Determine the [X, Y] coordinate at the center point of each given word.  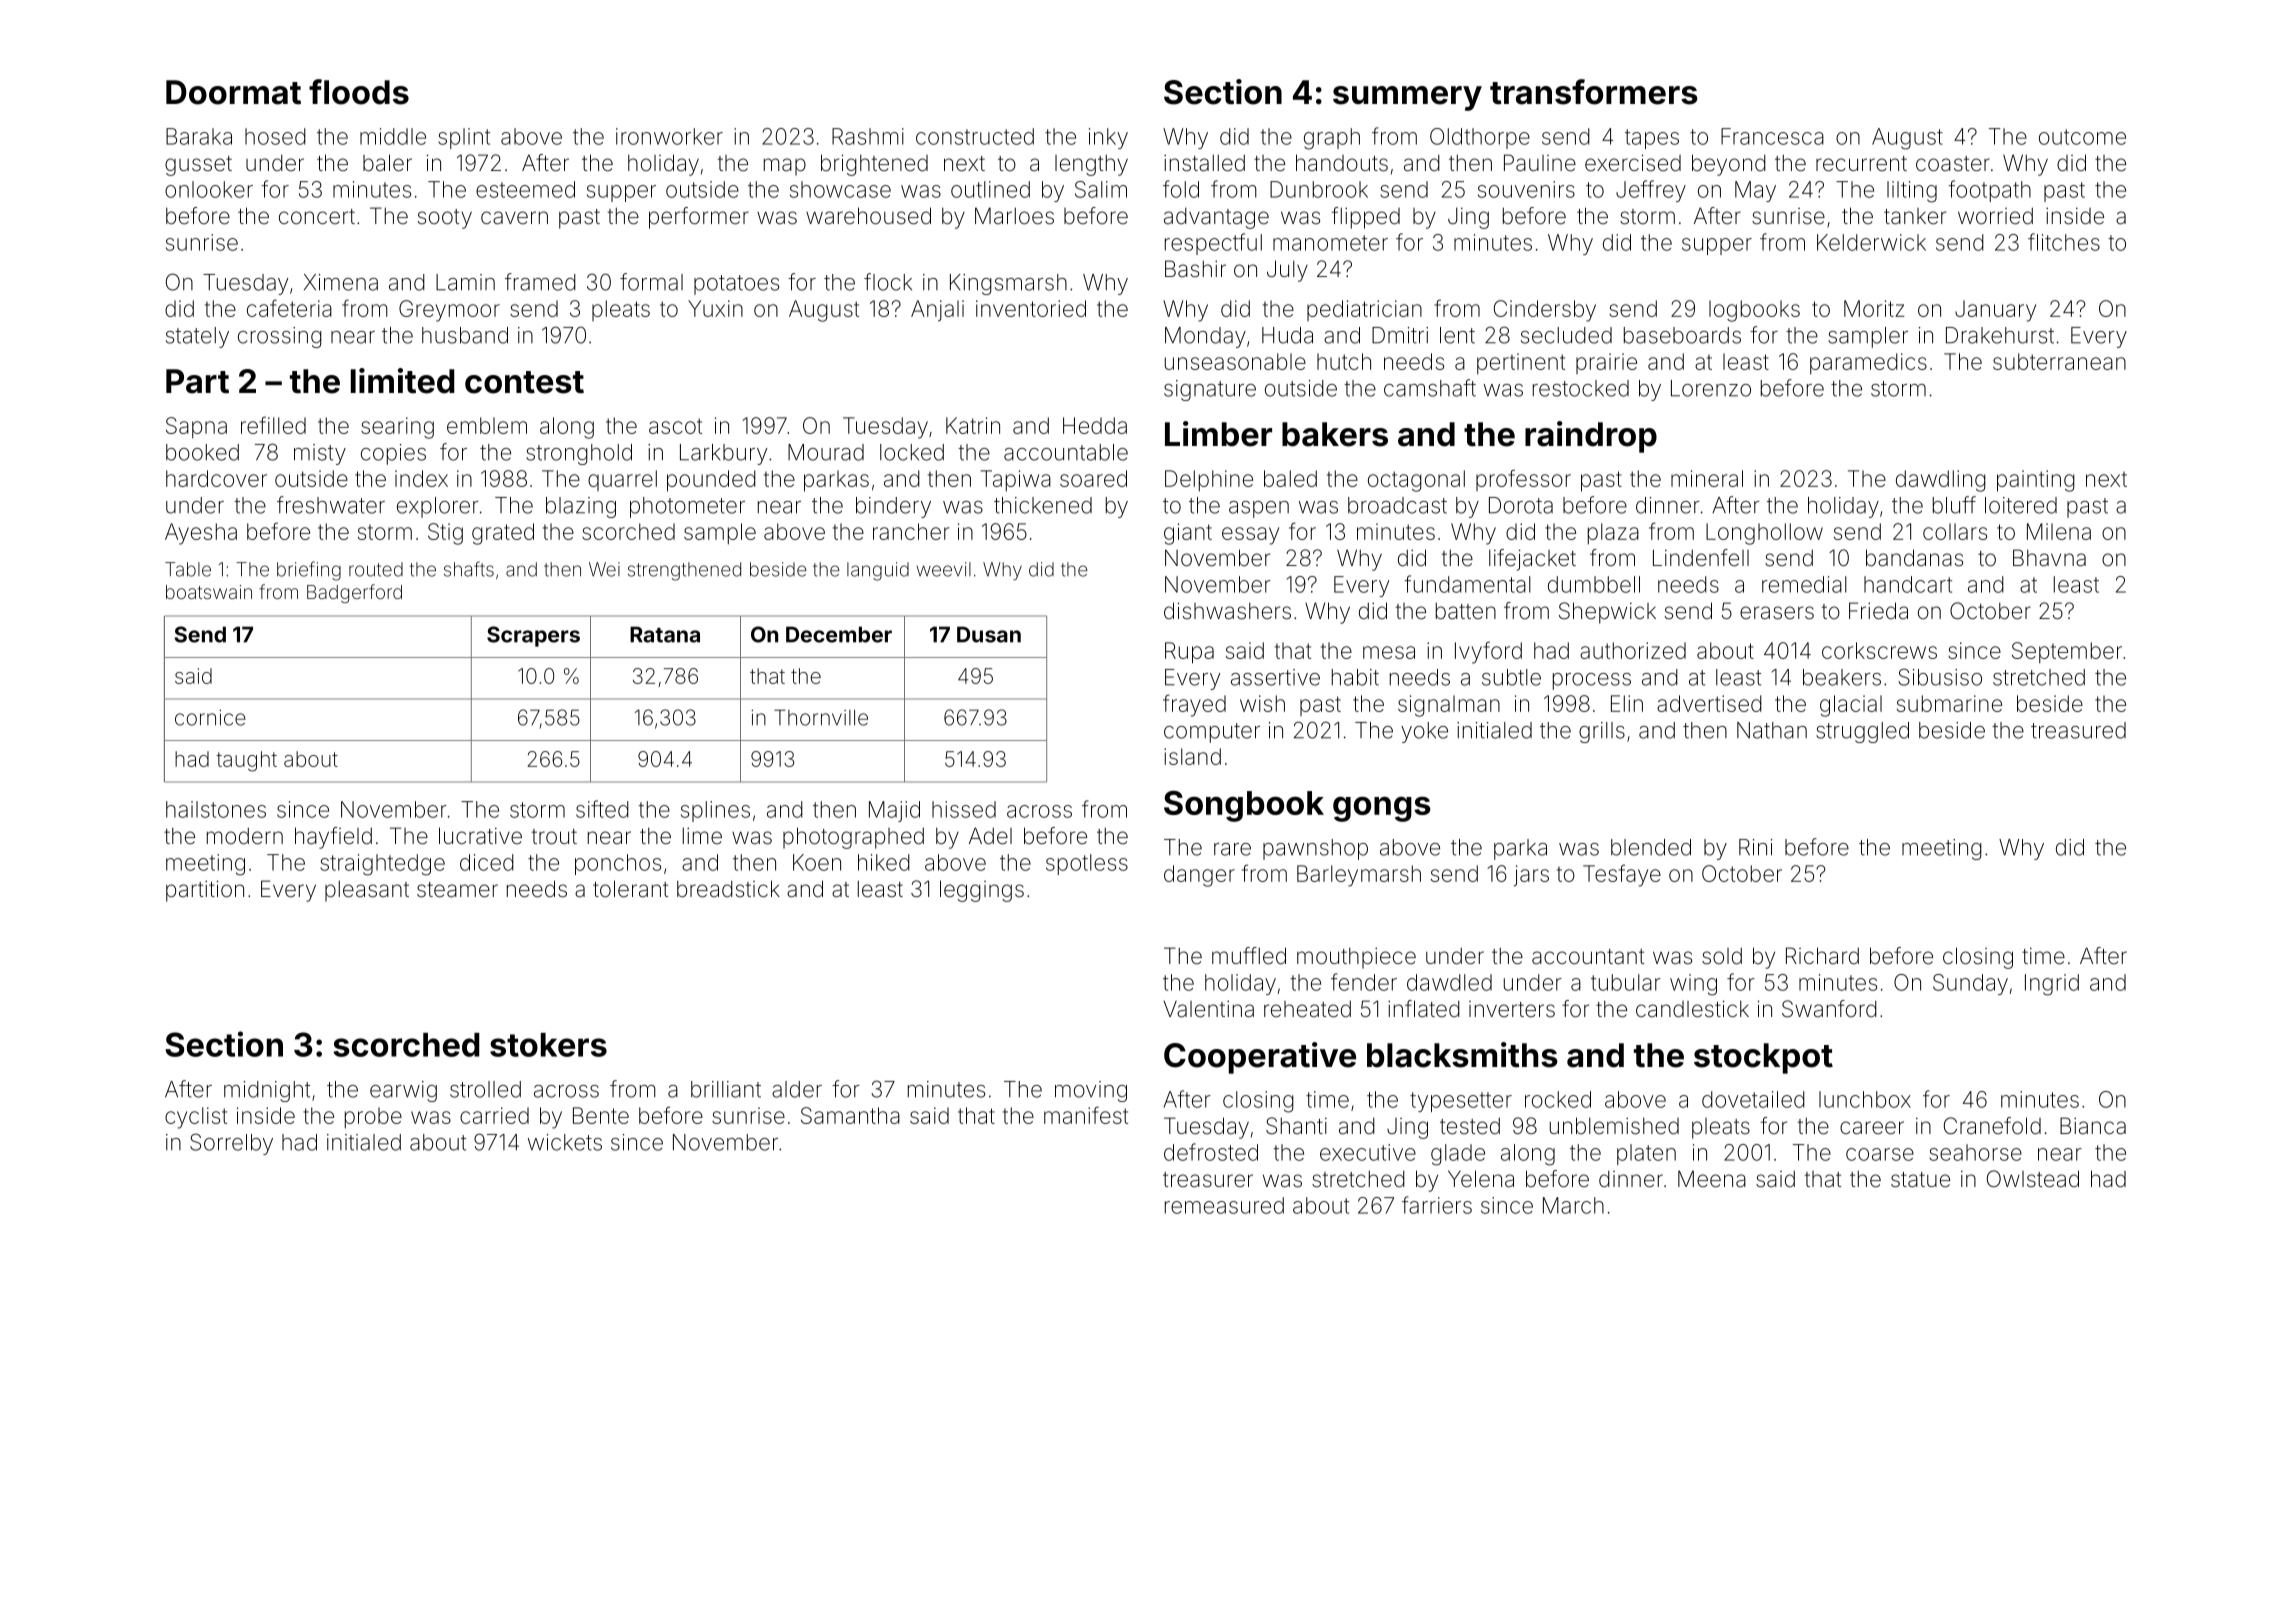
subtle [1511, 677]
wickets [565, 1142]
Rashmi [868, 136]
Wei [604, 569]
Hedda [1095, 425]
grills [1602, 732]
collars [1955, 531]
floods [359, 92]
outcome [2082, 137]
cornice [210, 718]
